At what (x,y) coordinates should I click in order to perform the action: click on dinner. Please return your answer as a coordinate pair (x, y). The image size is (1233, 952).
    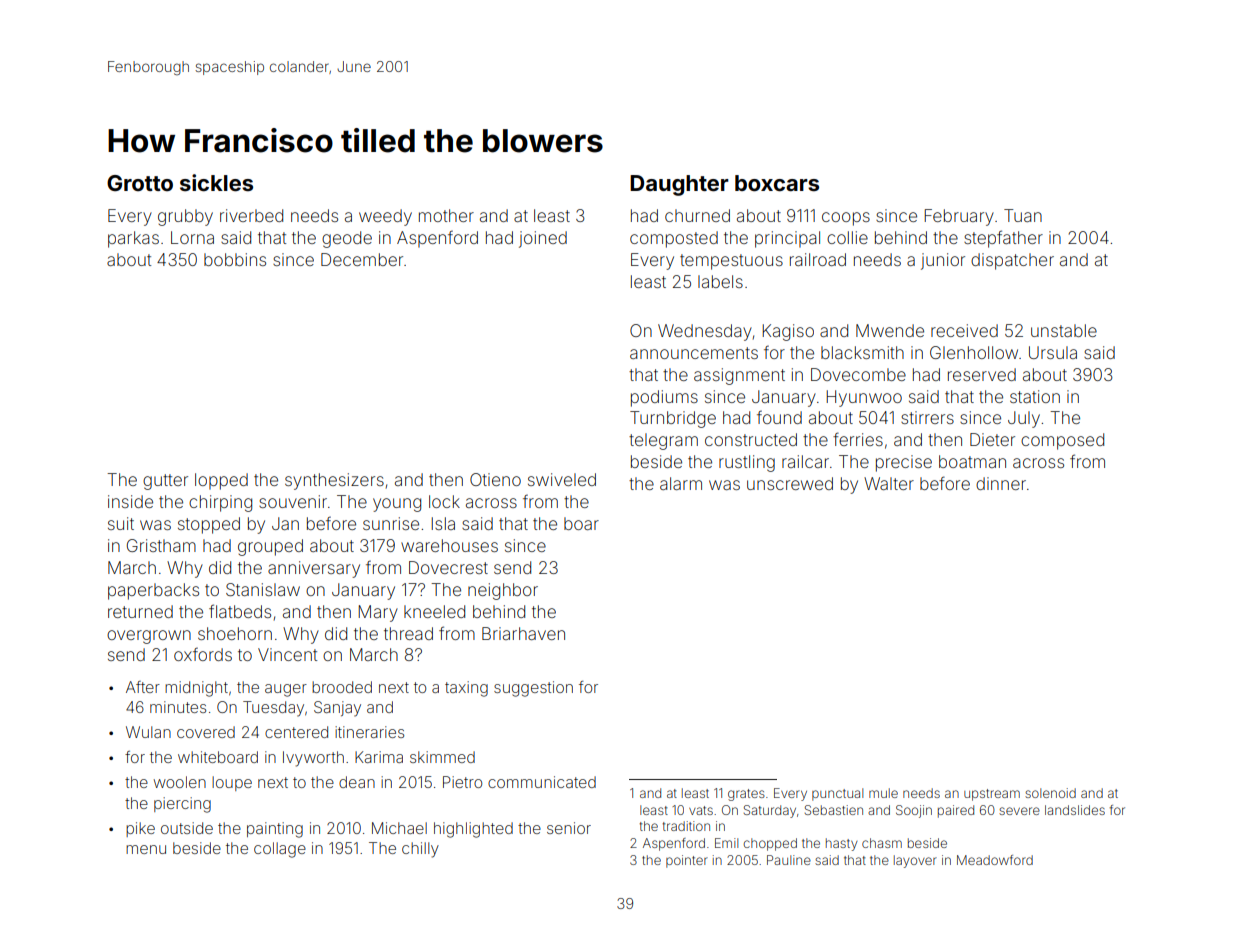
    Looking at the image, I should click on (1001, 483).
